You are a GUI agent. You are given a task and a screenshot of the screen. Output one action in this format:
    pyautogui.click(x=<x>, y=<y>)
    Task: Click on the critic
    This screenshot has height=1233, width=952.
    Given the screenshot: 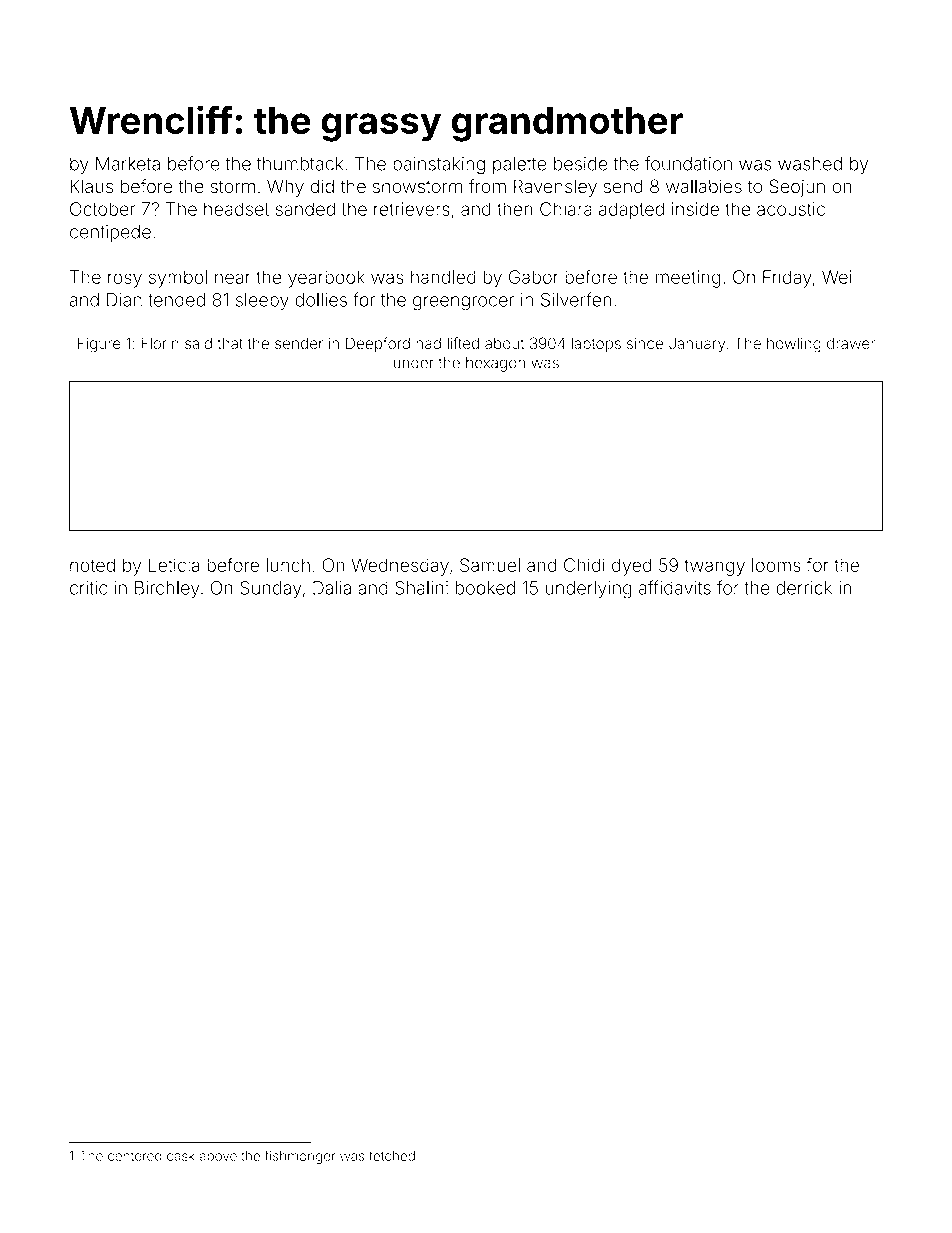 What is the action you would take?
    pyautogui.click(x=88, y=588)
